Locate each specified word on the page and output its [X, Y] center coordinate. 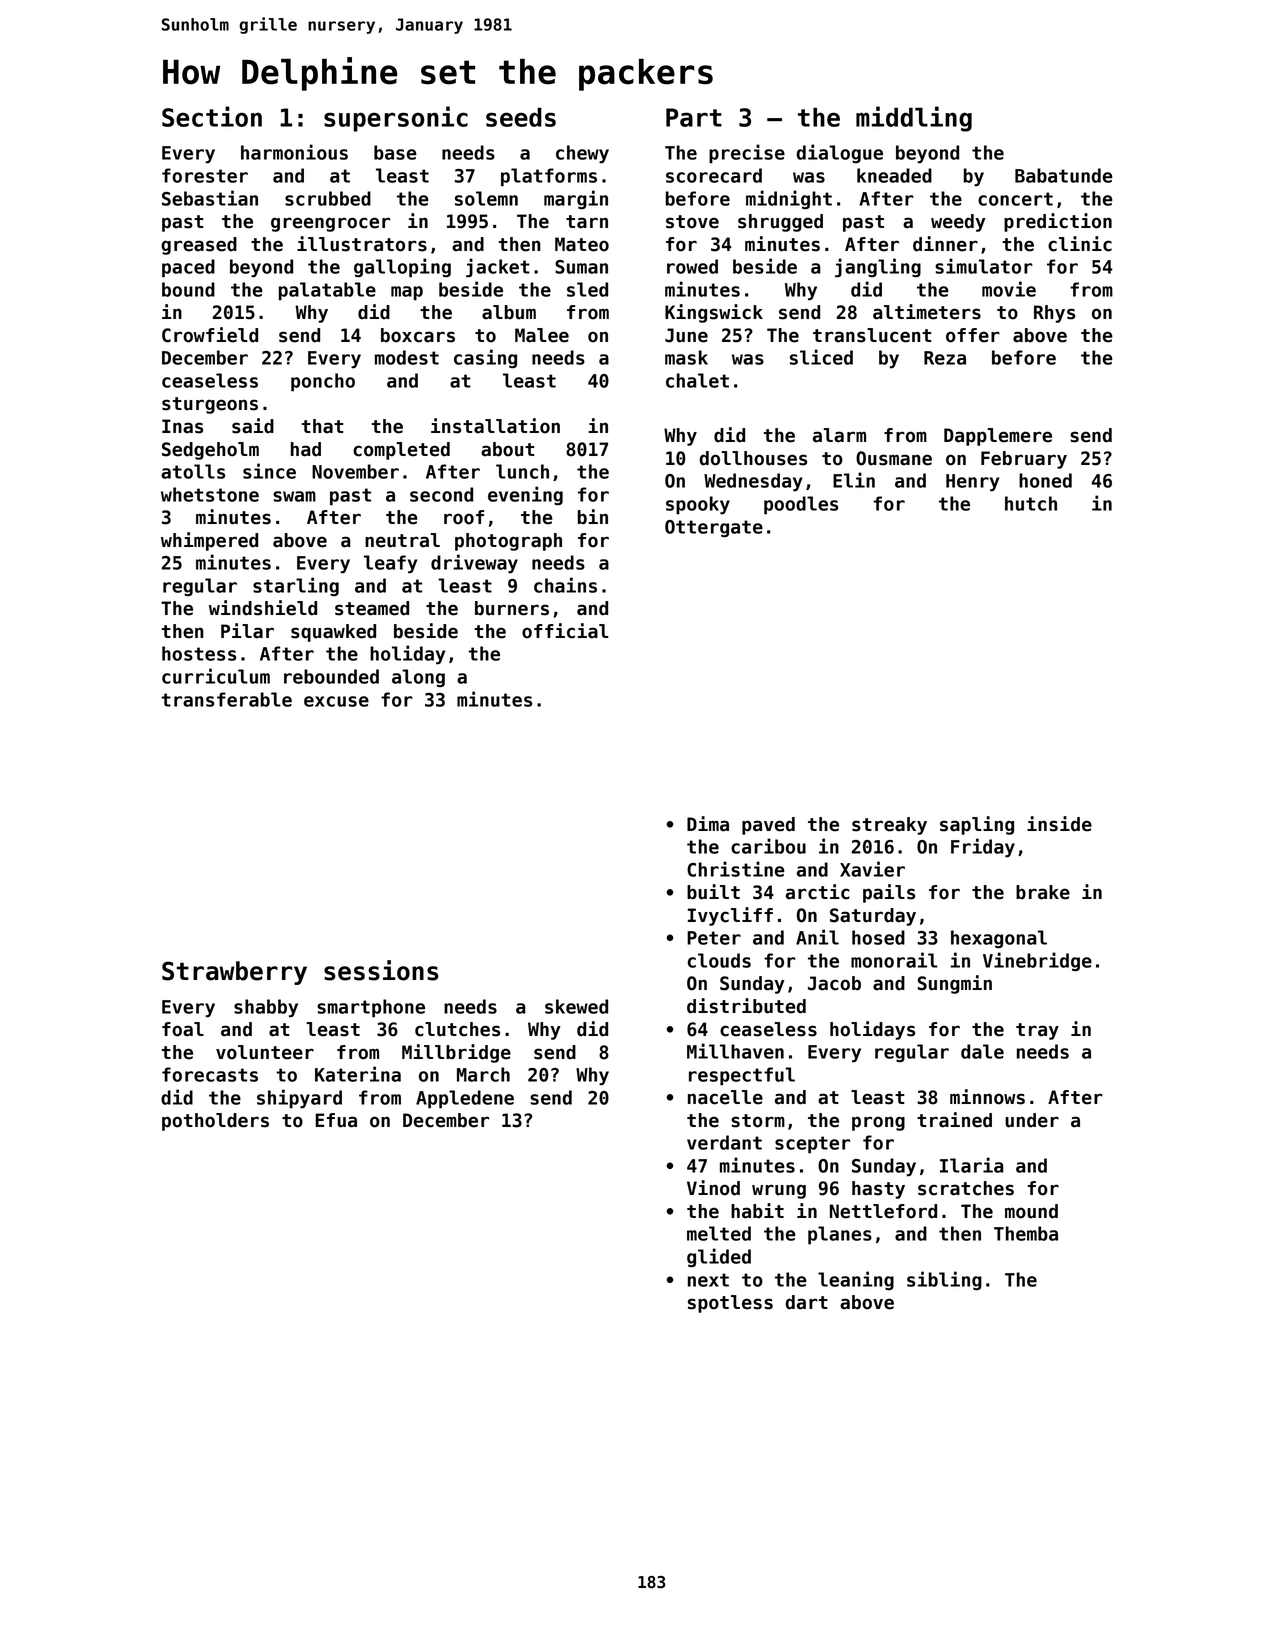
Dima [708, 824]
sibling [944, 1280]
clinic [1080, 244]
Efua [336, 1120]
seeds [521, 117]
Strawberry [234, 973]
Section [212, 116]
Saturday [873, 917]
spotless [730, 1304]
